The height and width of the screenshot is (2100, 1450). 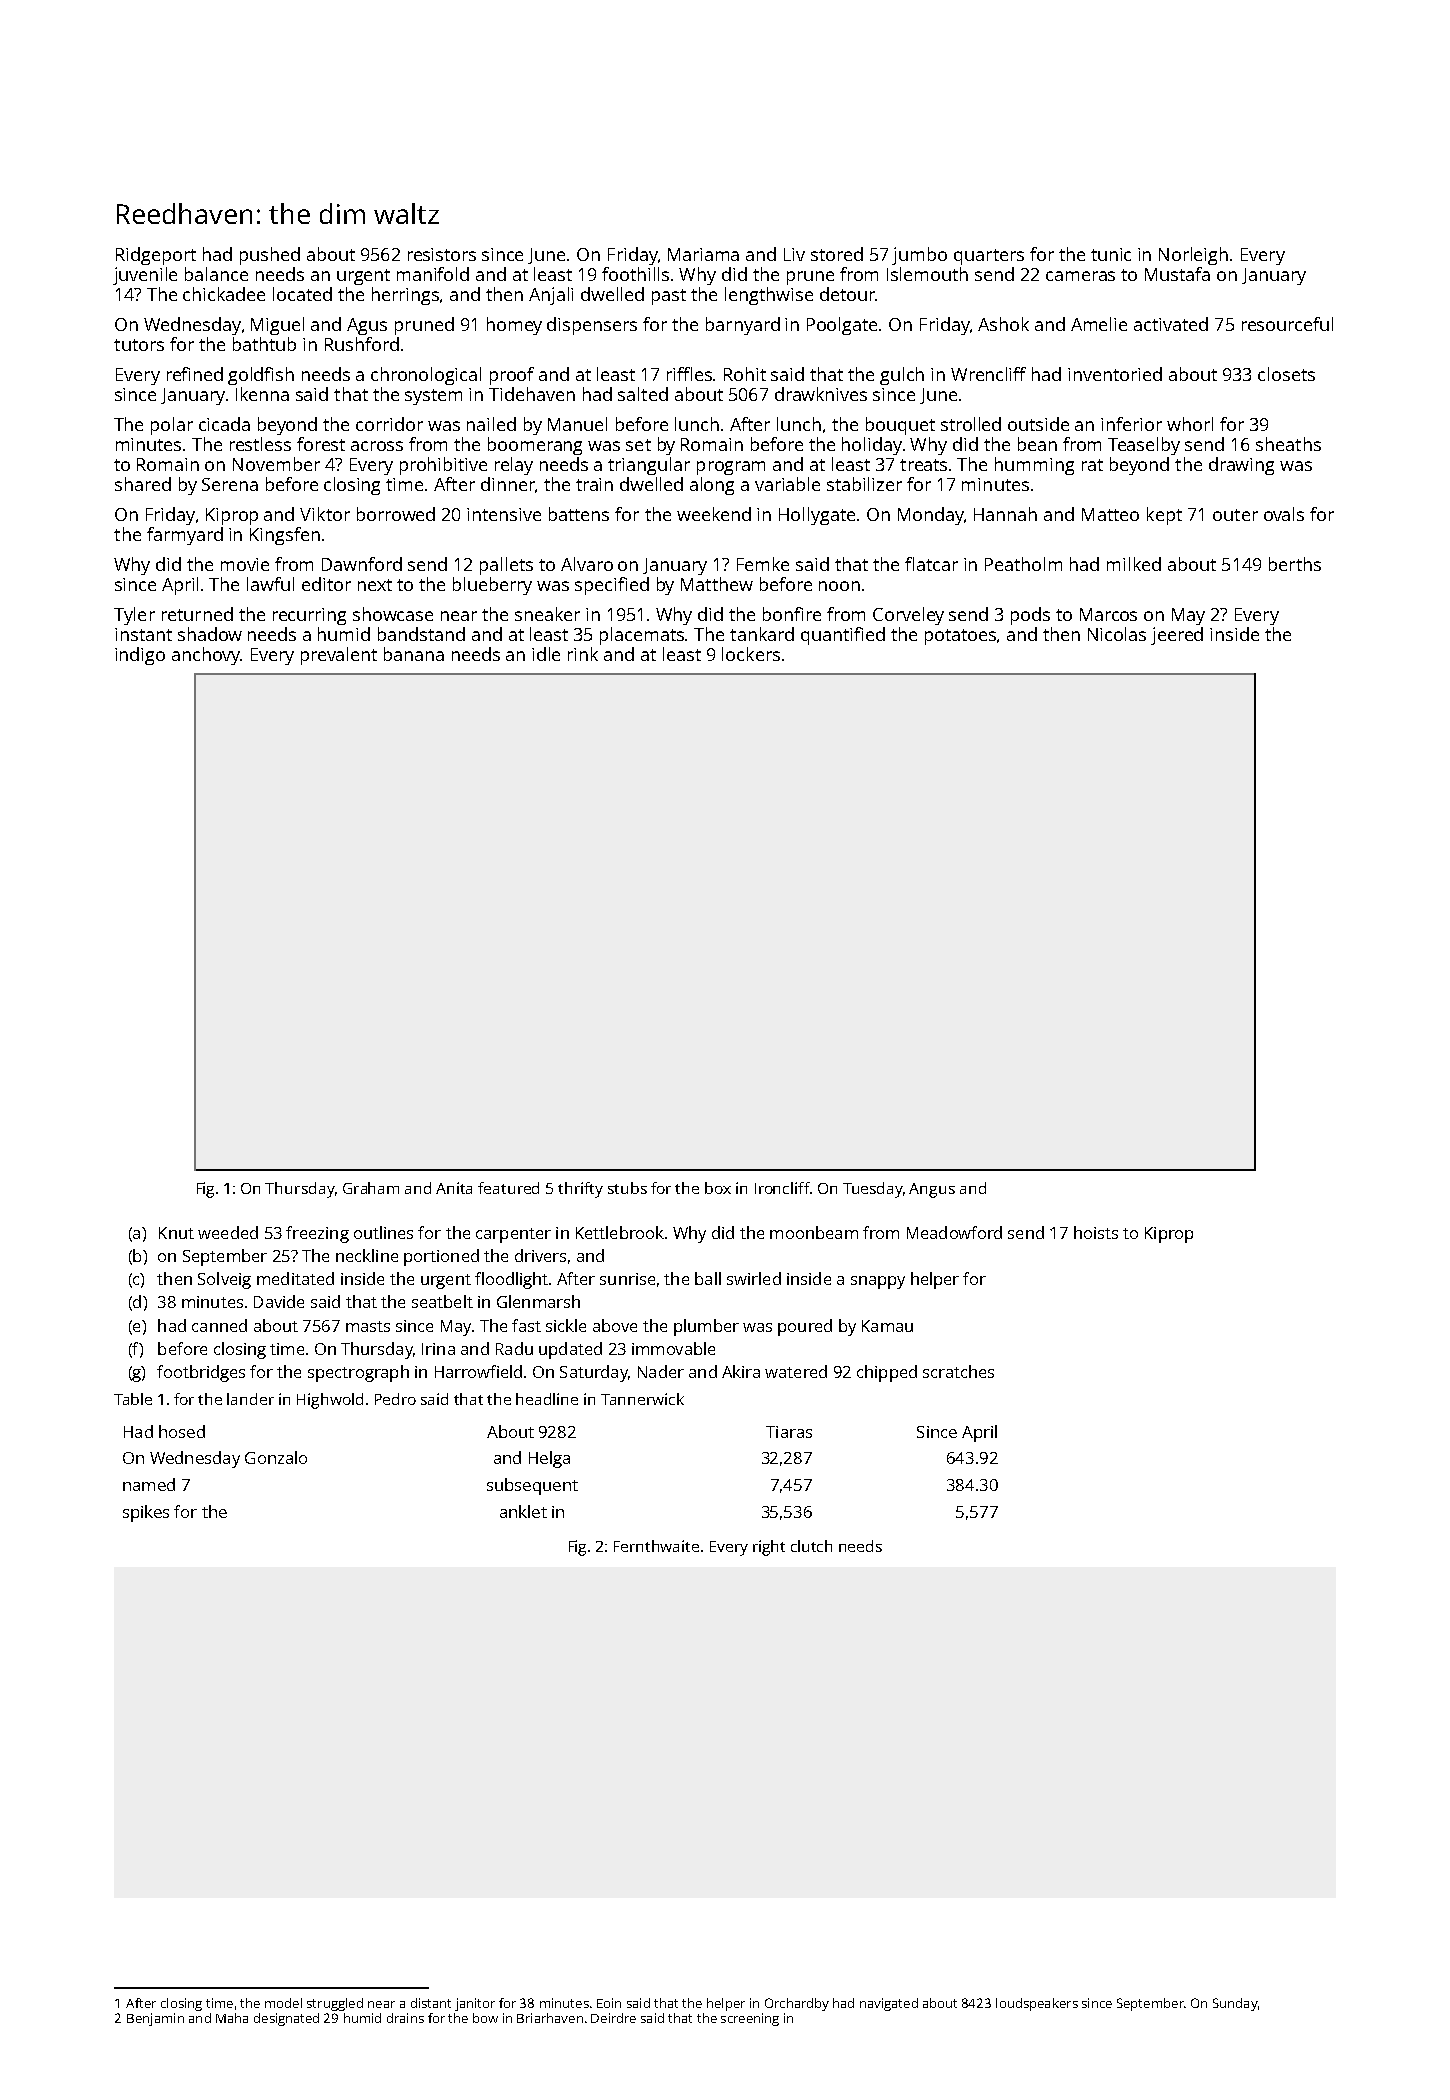 I want to click on right, so click(x=769, y=1548).
